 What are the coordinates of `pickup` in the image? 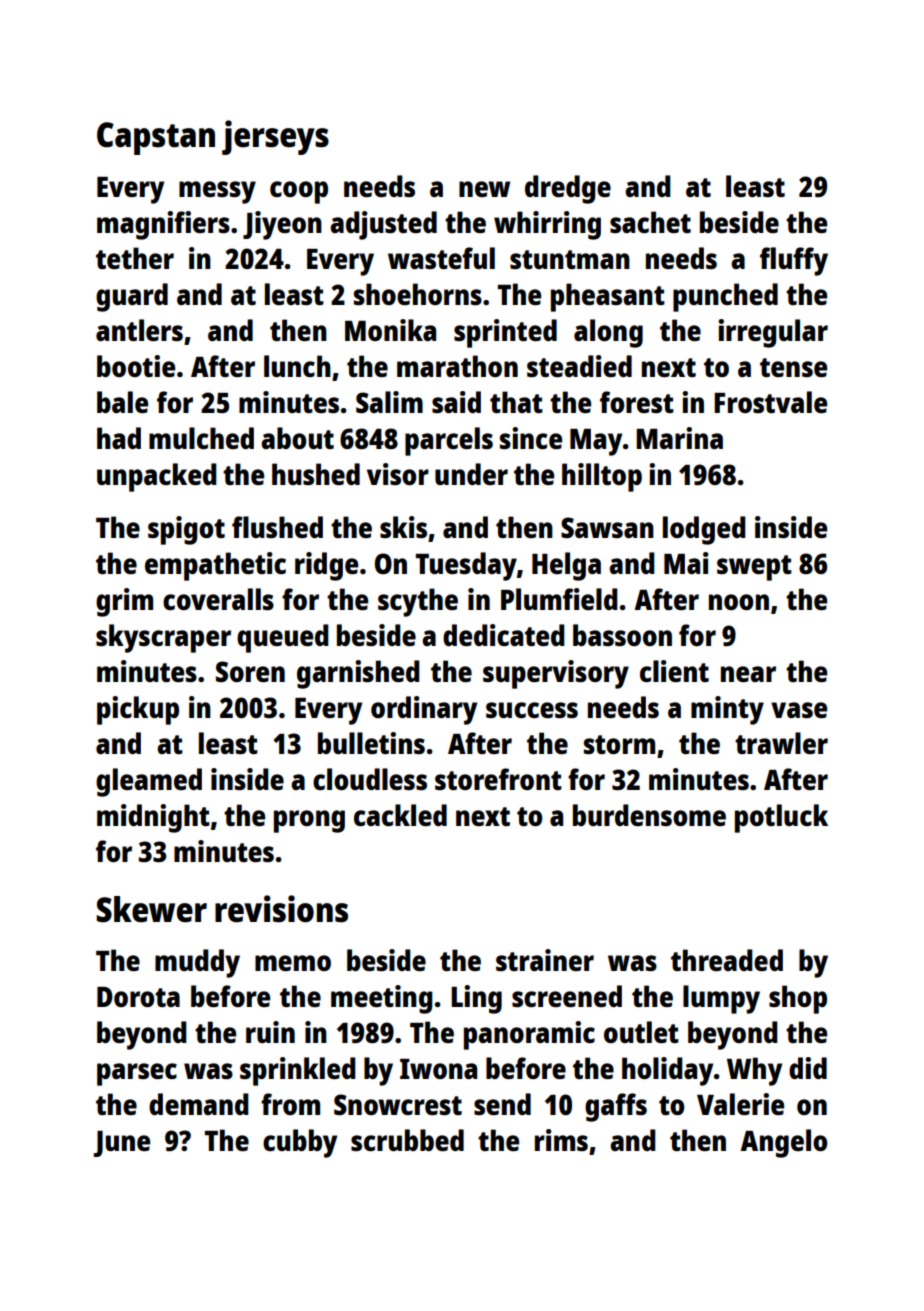 It's located at (138, 710).
